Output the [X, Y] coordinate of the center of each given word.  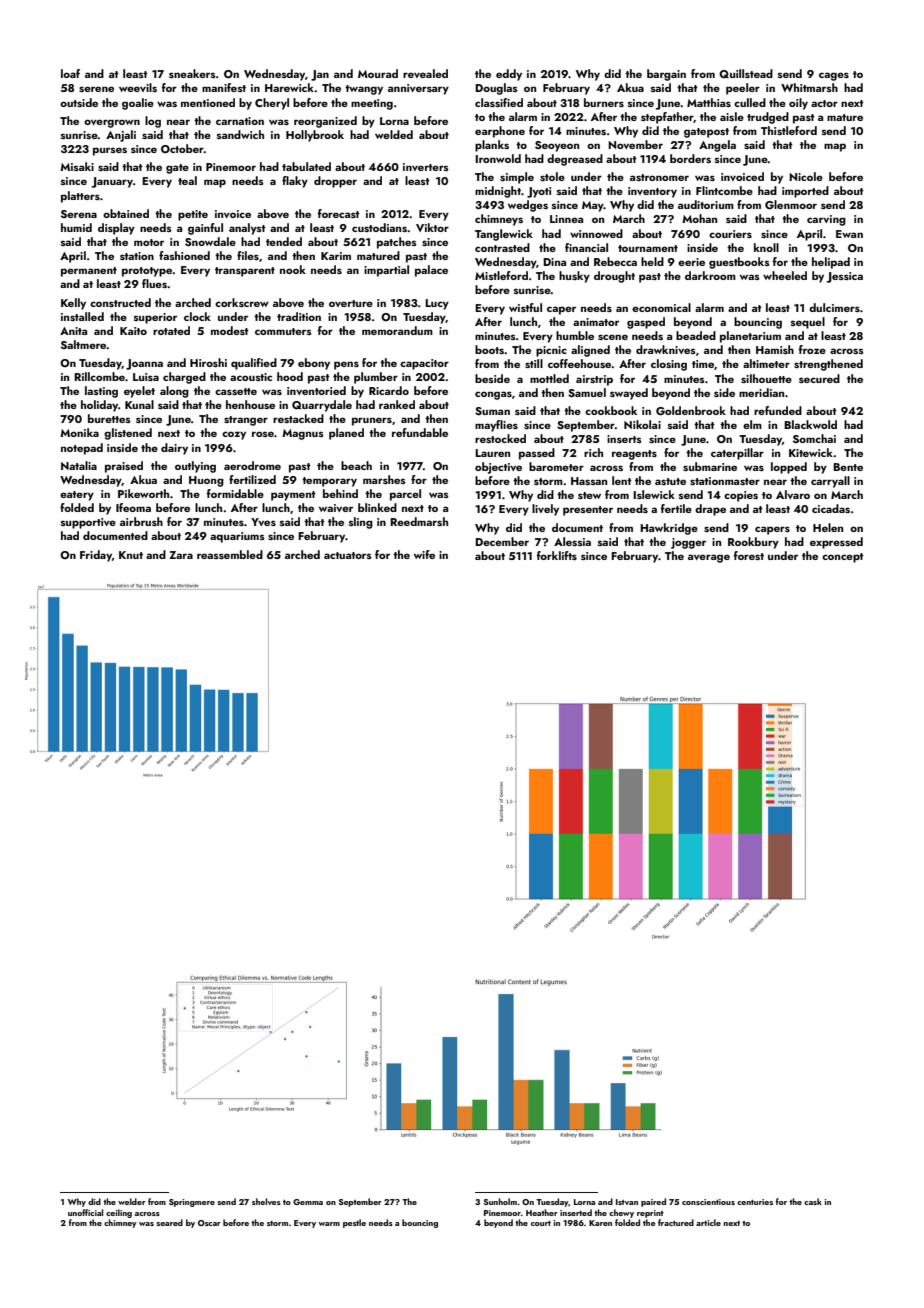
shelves [266, 1201]
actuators [348, 555]
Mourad [378, 73]
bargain [666, 75]
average [709, 558]
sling [361, 523]
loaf [70, 73]
